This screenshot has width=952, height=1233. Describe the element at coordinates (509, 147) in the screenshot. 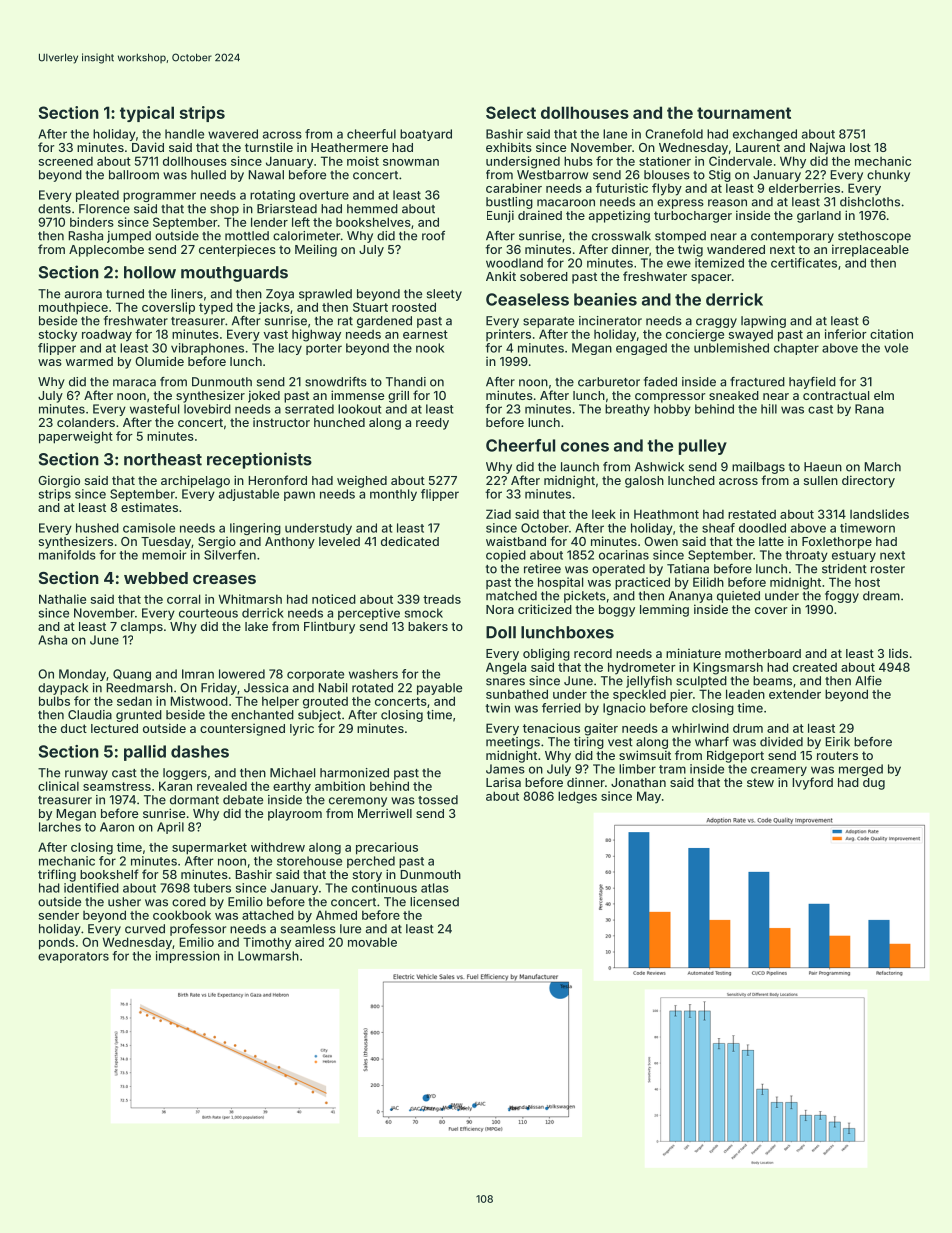

I see `exhibits` at that location.
